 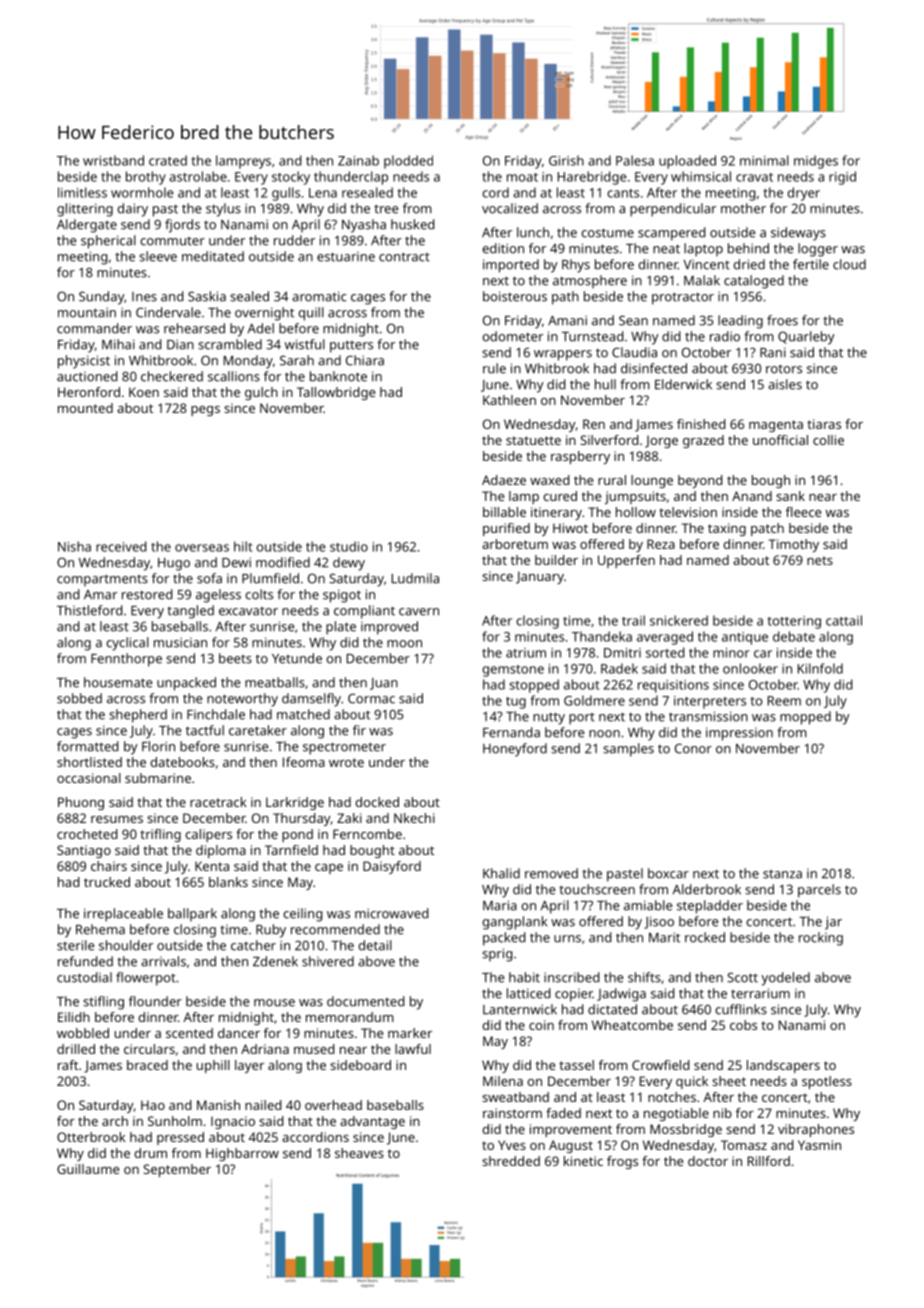 I want to click on hilt, so click(x=243, y=546).
